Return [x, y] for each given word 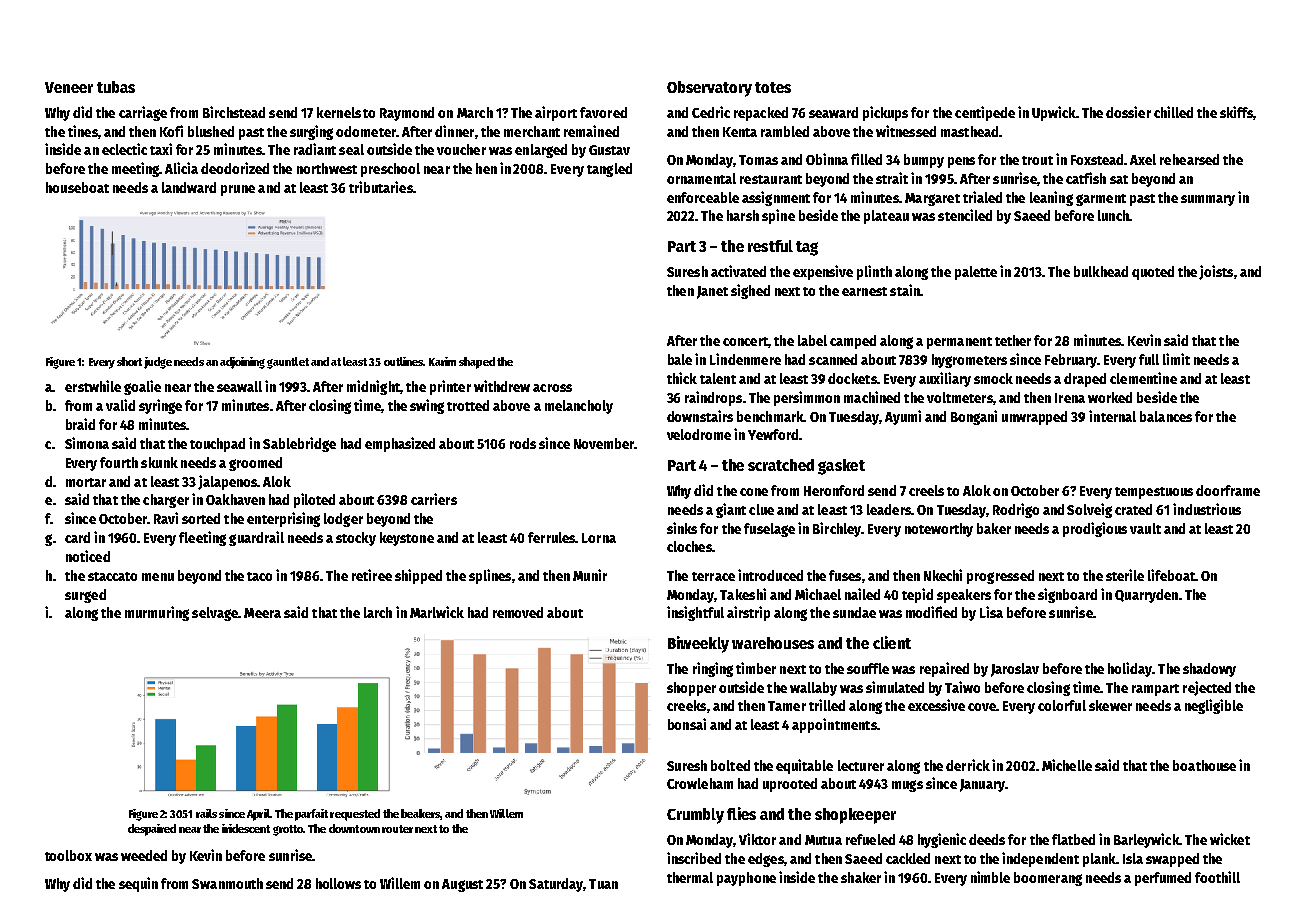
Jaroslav [1015, 670]
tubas [116, 87]
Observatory [709, 89]
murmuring [157, 613]
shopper [691, 689]
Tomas [758, 160]
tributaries [381, 187]
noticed [88, 556]
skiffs [1236, 112]
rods [523, 443]
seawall [239, 386]
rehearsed [1189, 159]
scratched [781, 465]
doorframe [1228, 490]
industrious [1207, 509]
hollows [338, 883]
